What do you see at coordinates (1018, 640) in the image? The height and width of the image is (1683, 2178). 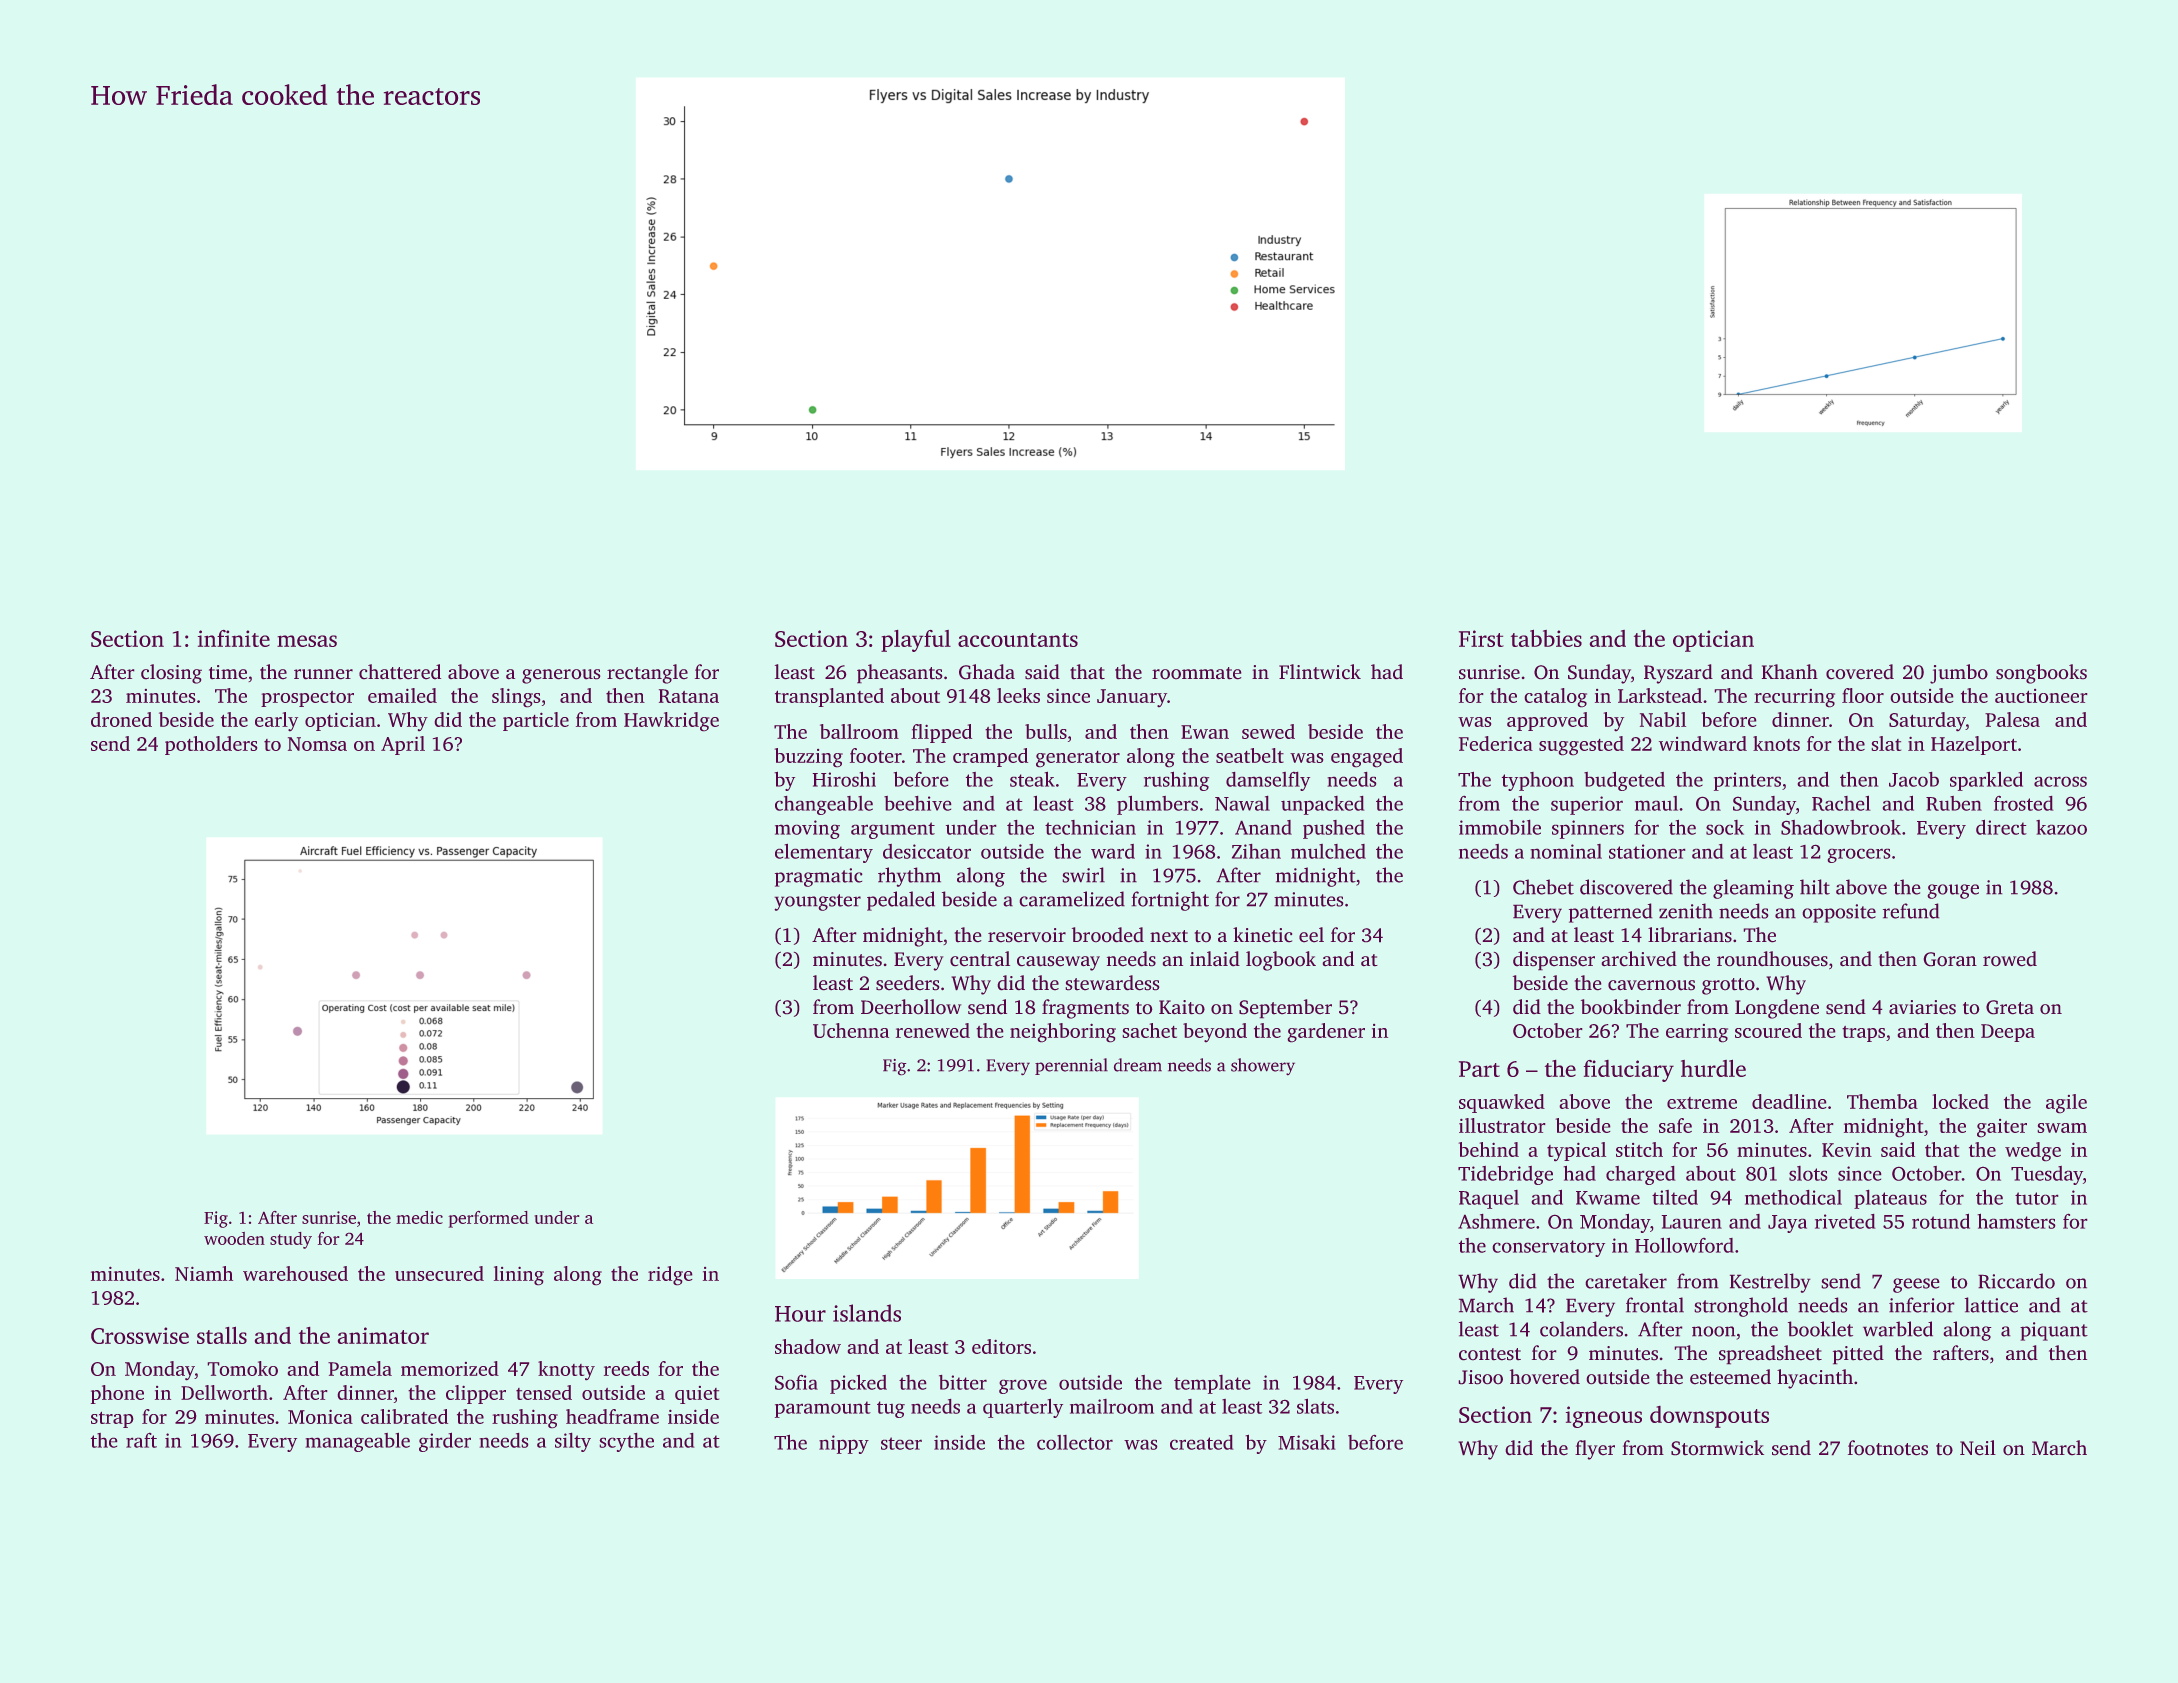 I see `accountants` at bounding box center [1018, 640].
